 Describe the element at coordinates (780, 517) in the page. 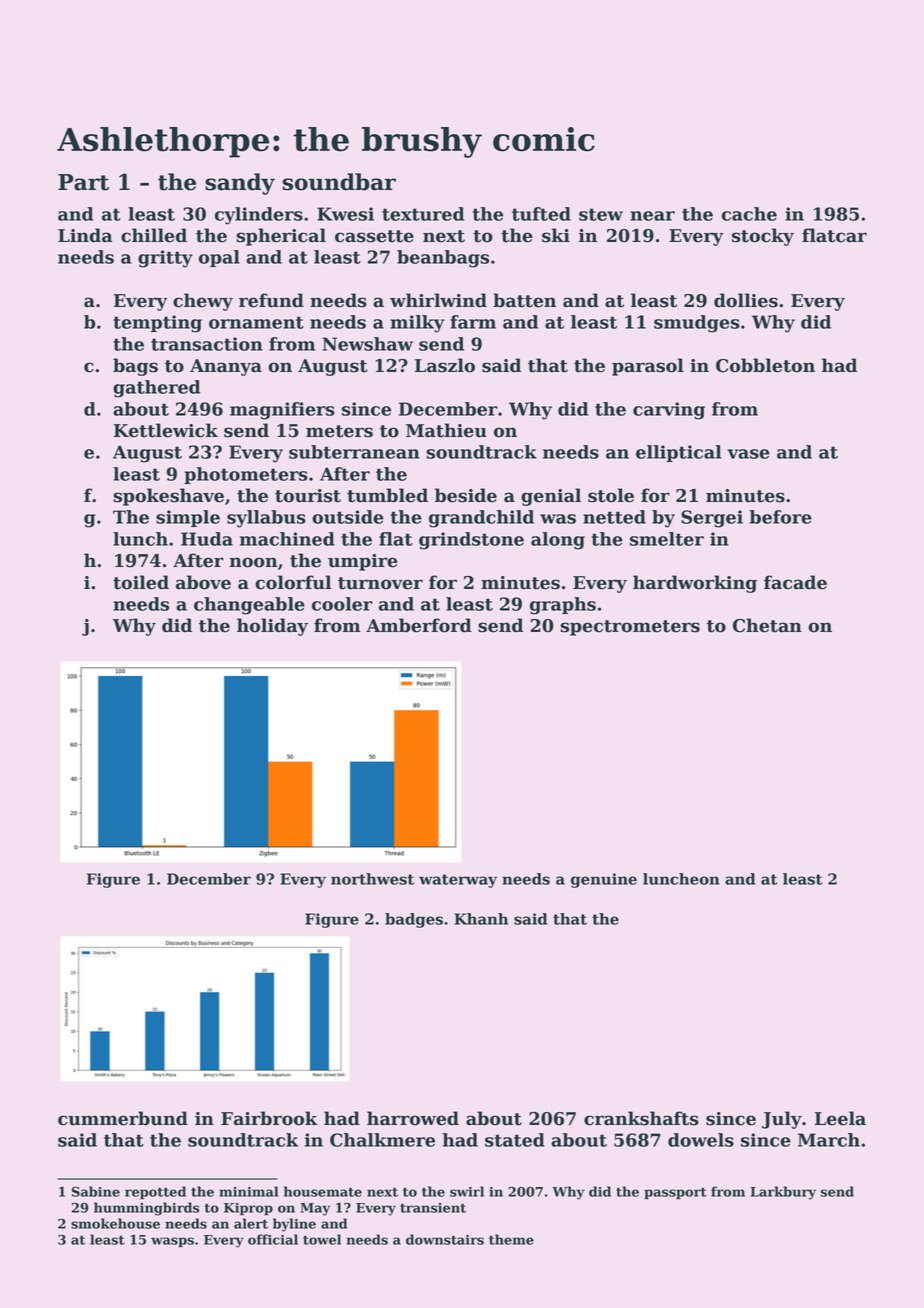

I see `before` at that location.
